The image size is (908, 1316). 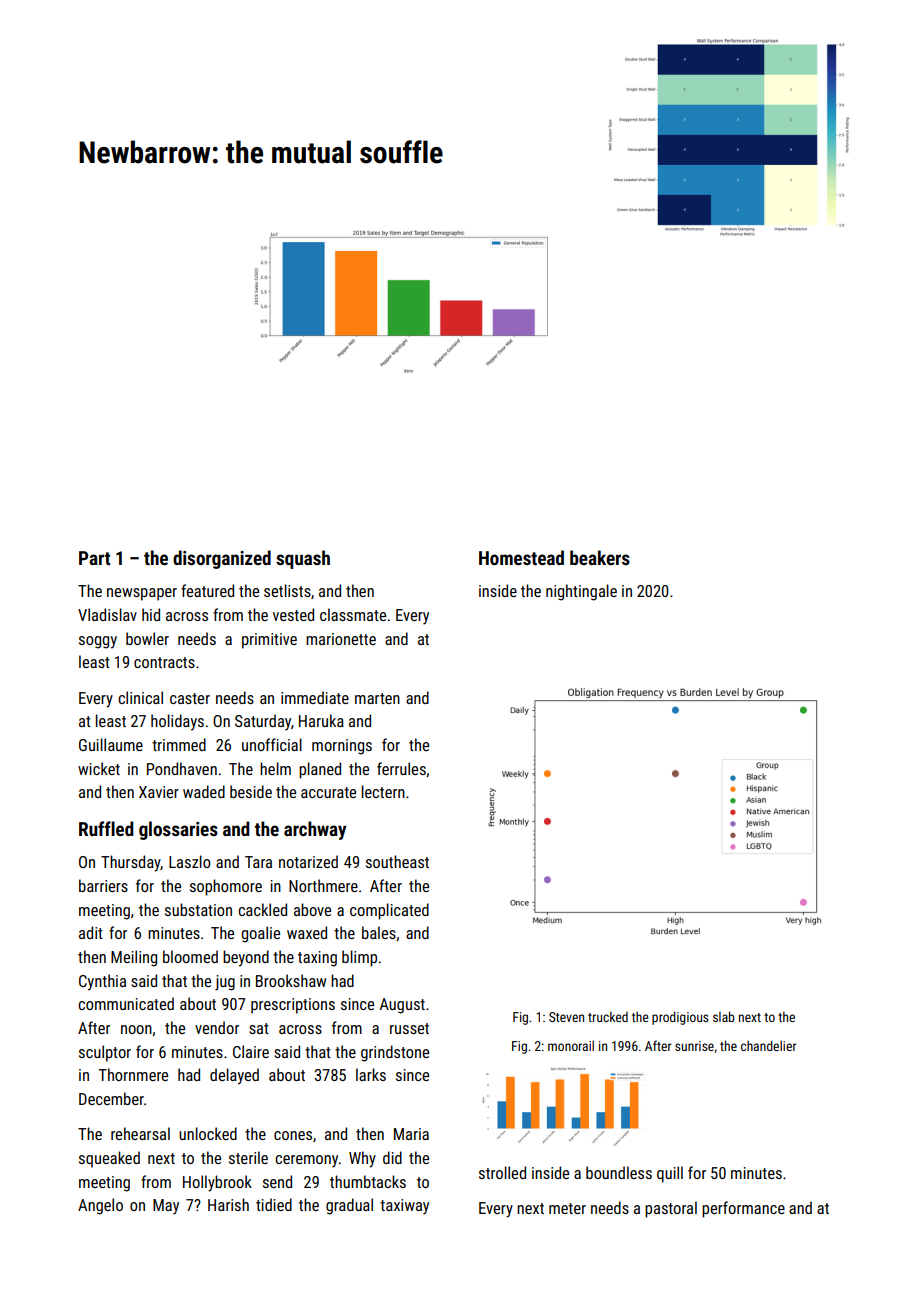 I want to click on accurate, so click(x=328, y=792).
